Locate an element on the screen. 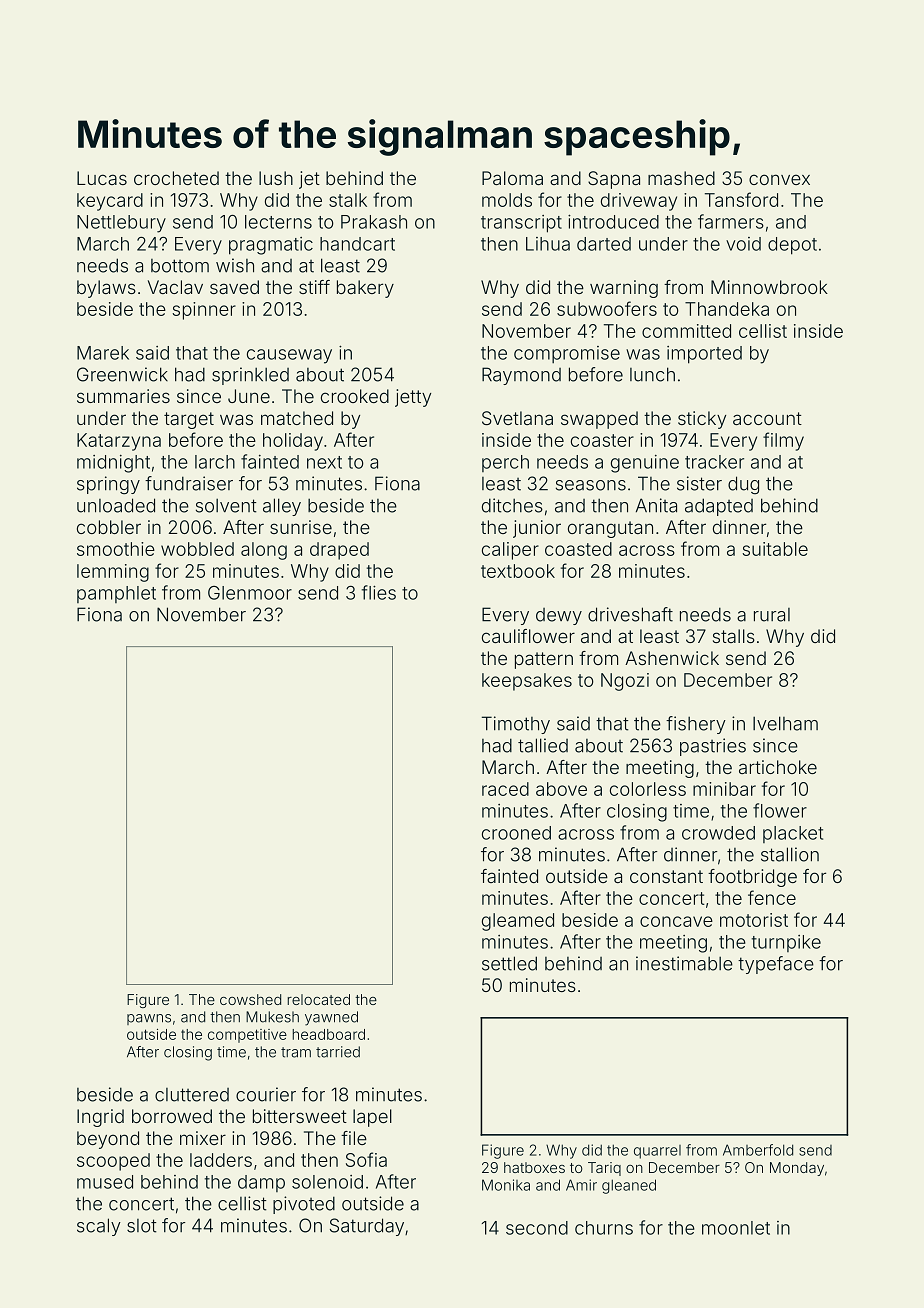 This screenshot has width=924, height=1308. draped is located at coordinates (339, 551).
